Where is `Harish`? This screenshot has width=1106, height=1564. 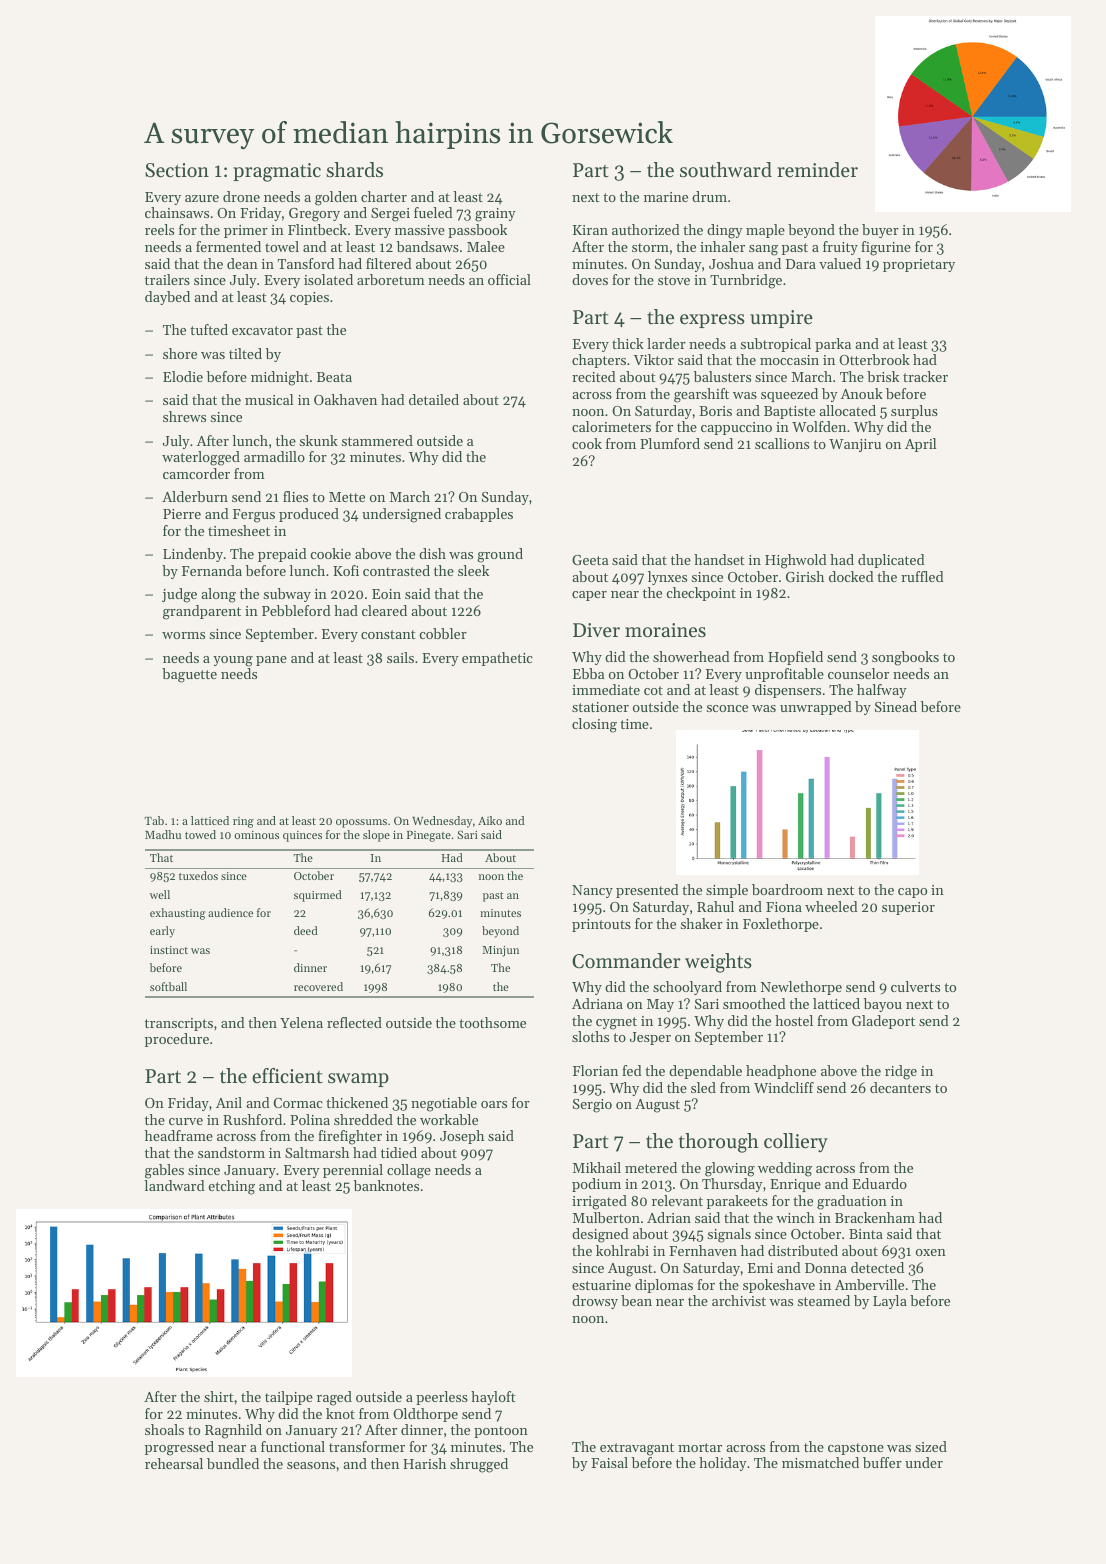 Harish is located at coordinates (424, 1463).
